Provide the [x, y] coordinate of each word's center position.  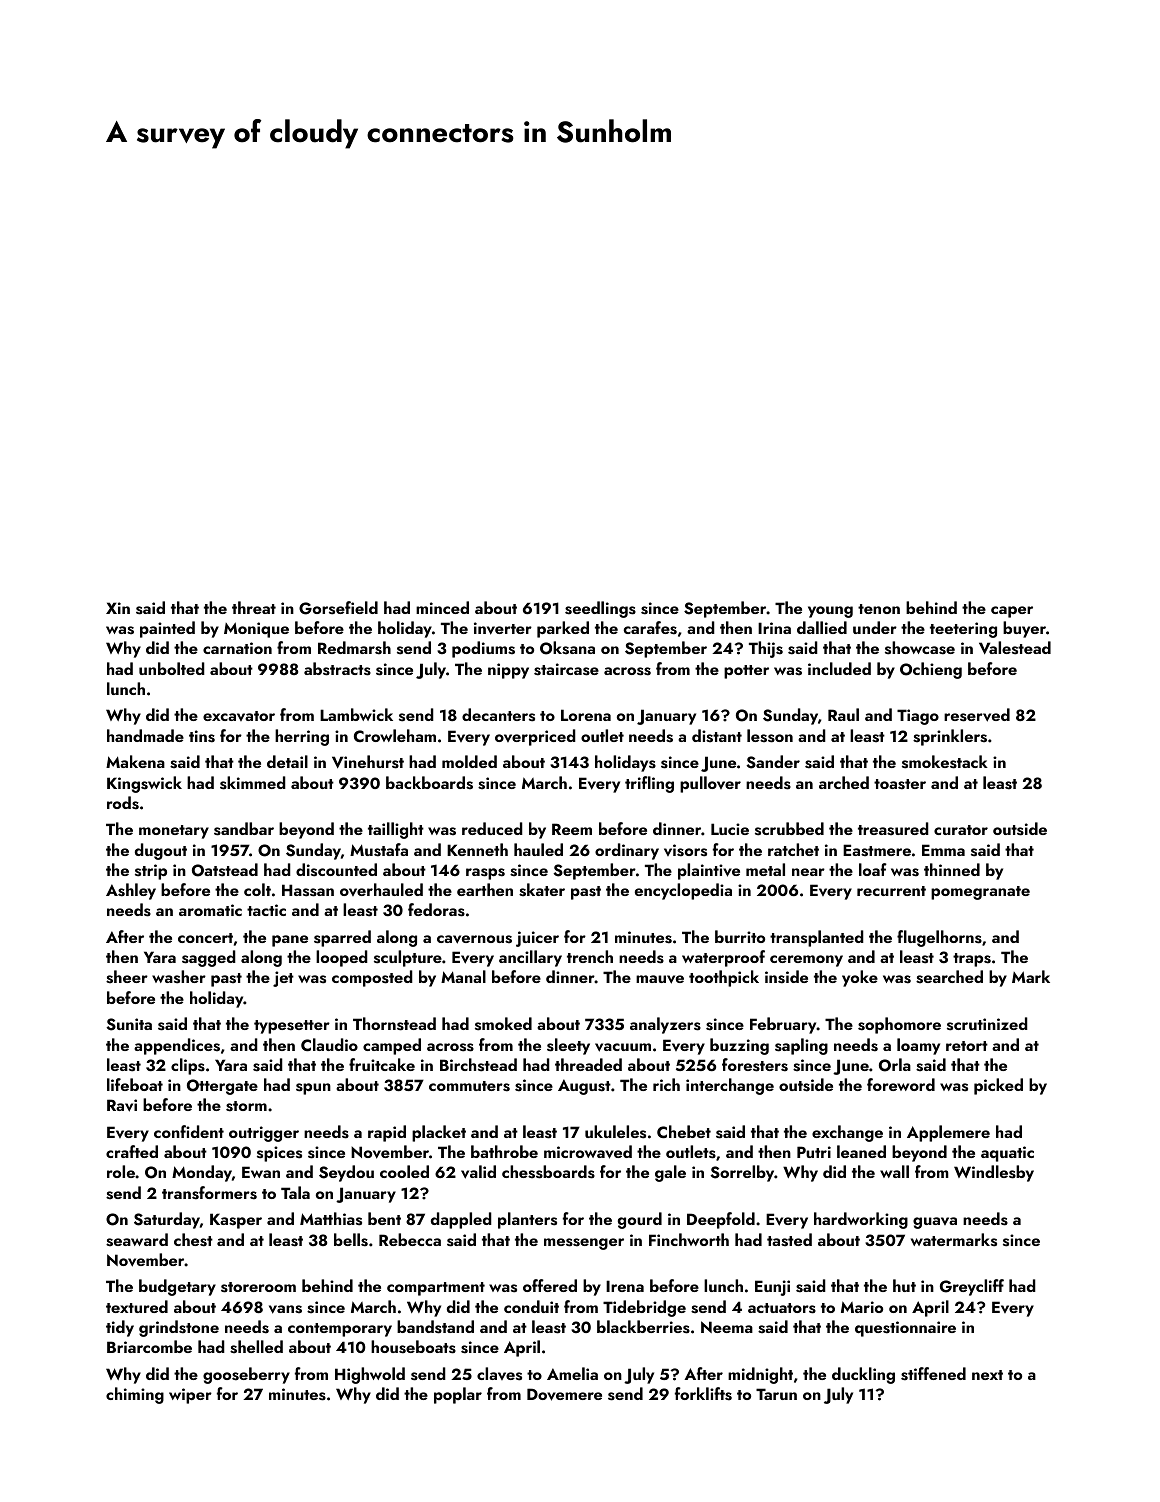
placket [439, 1133]
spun [313, 1089]
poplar [458, 1395]
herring [302, 737]
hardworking [861, 1220]
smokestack [945, 762]
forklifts [703, 1394]
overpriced [535, 737]
